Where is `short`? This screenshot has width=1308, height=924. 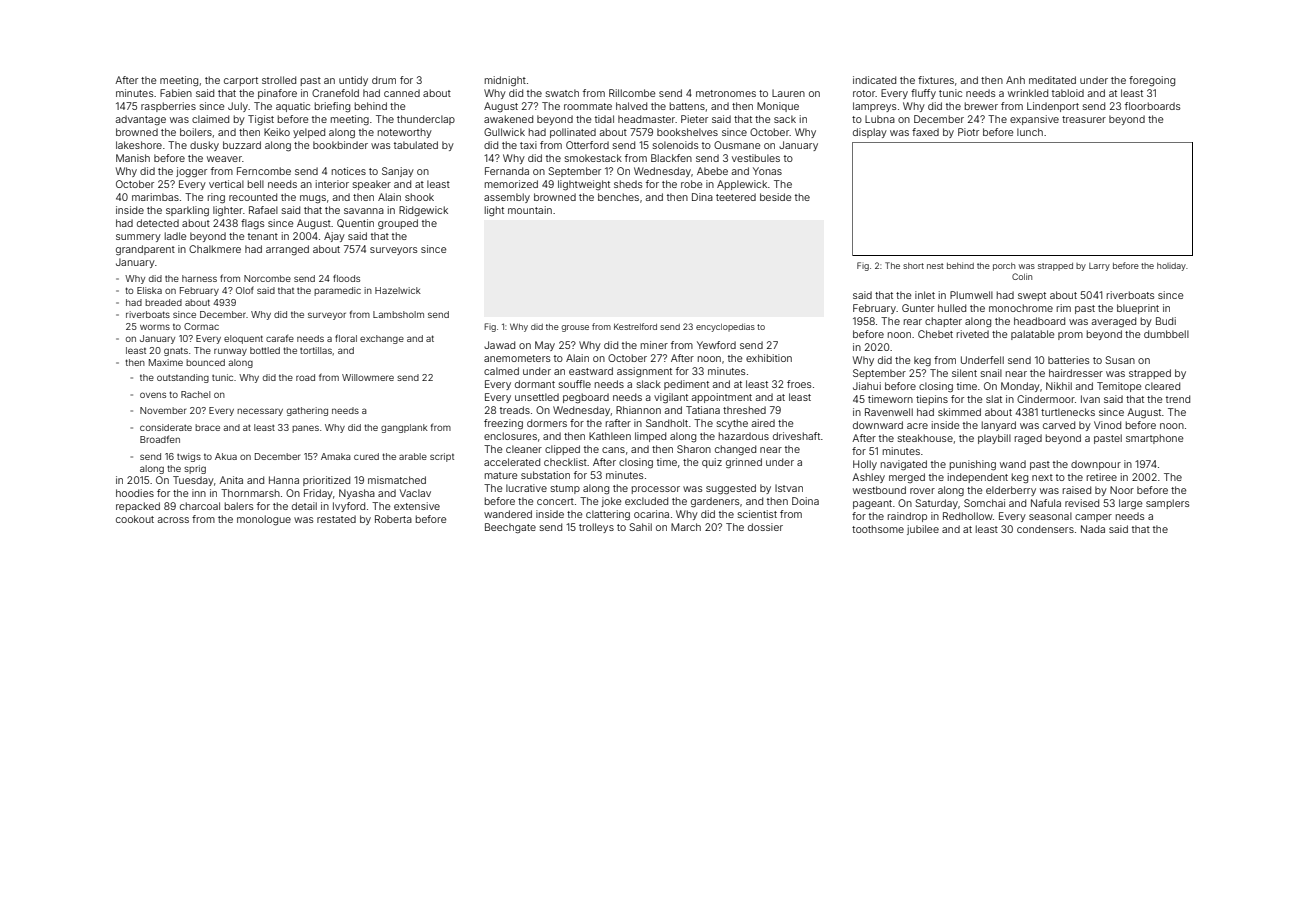 short is located at coordinates (913, 266).
